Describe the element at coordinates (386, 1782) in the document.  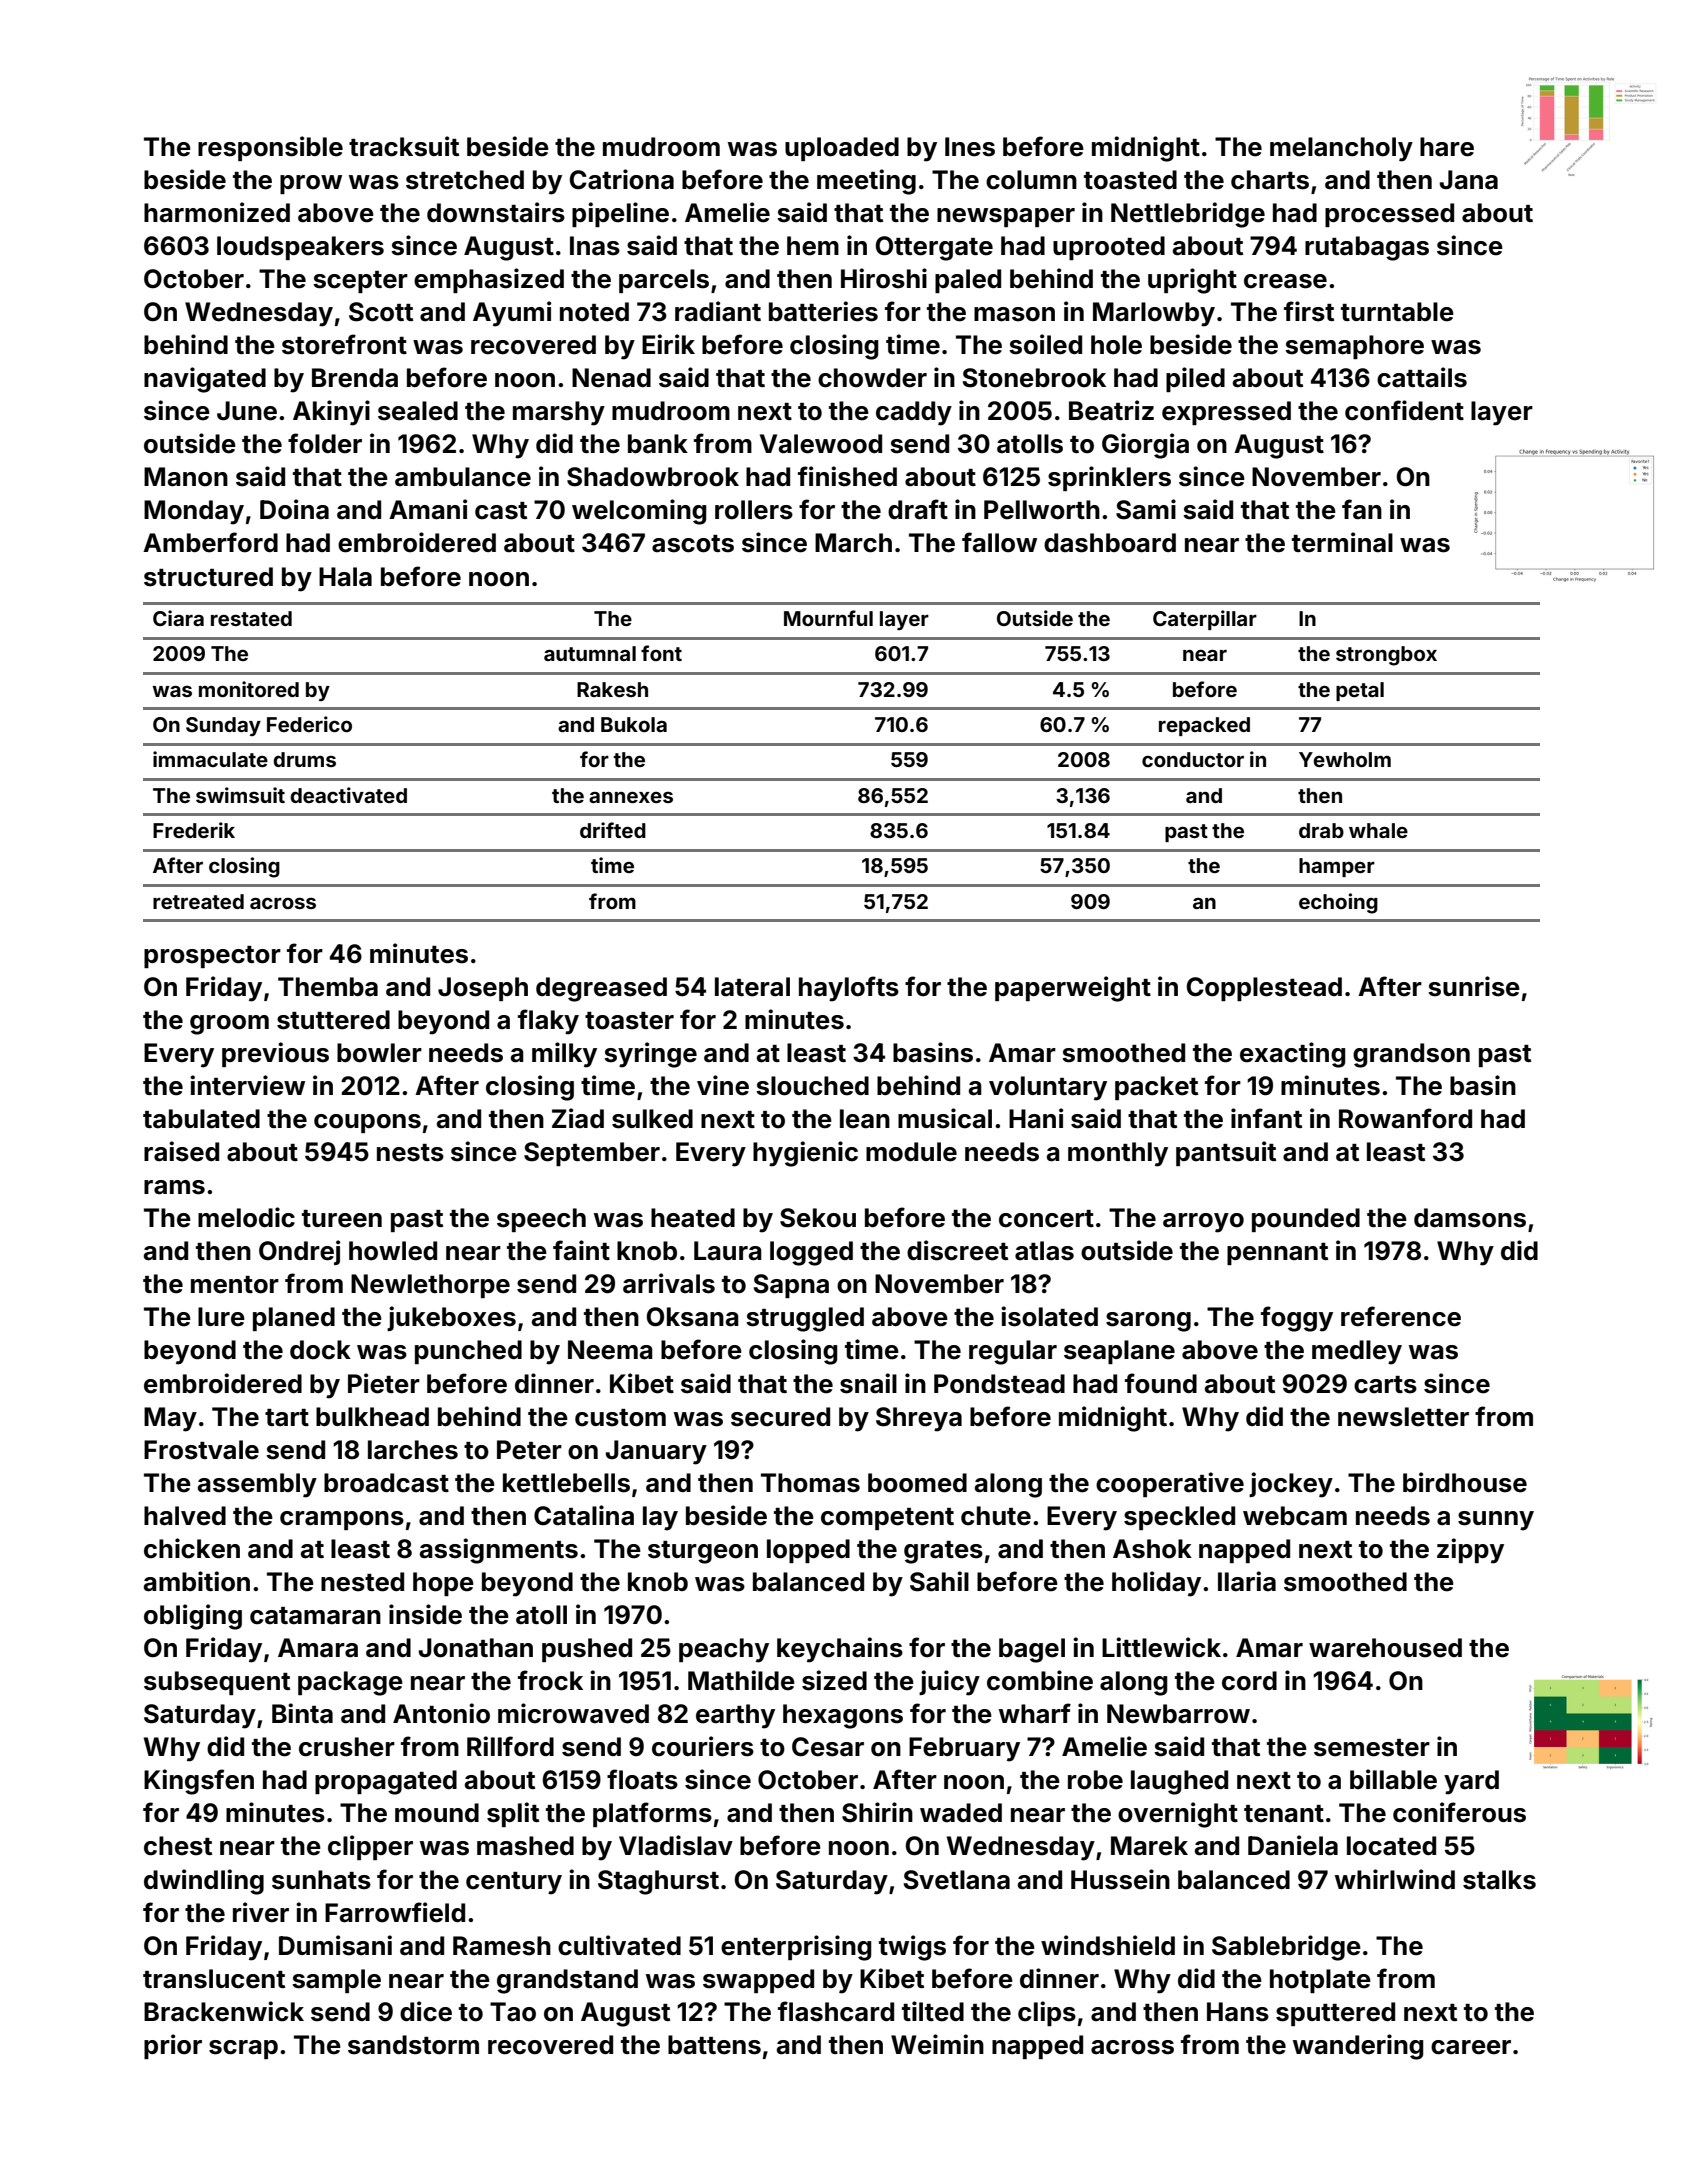
I see `propagated` at that location.
